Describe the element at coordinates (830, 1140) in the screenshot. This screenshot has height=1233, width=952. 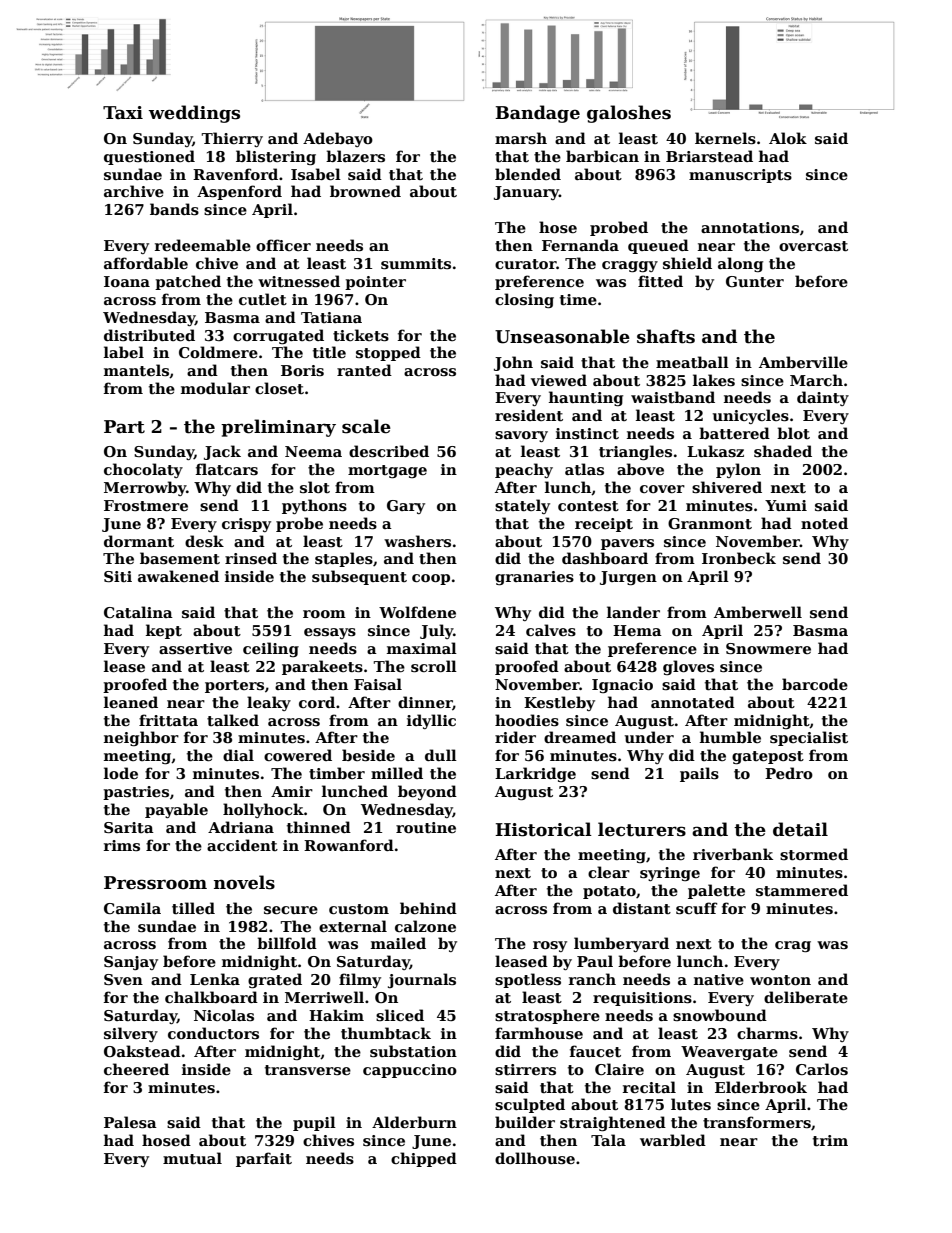
I see `trim` at that location.
